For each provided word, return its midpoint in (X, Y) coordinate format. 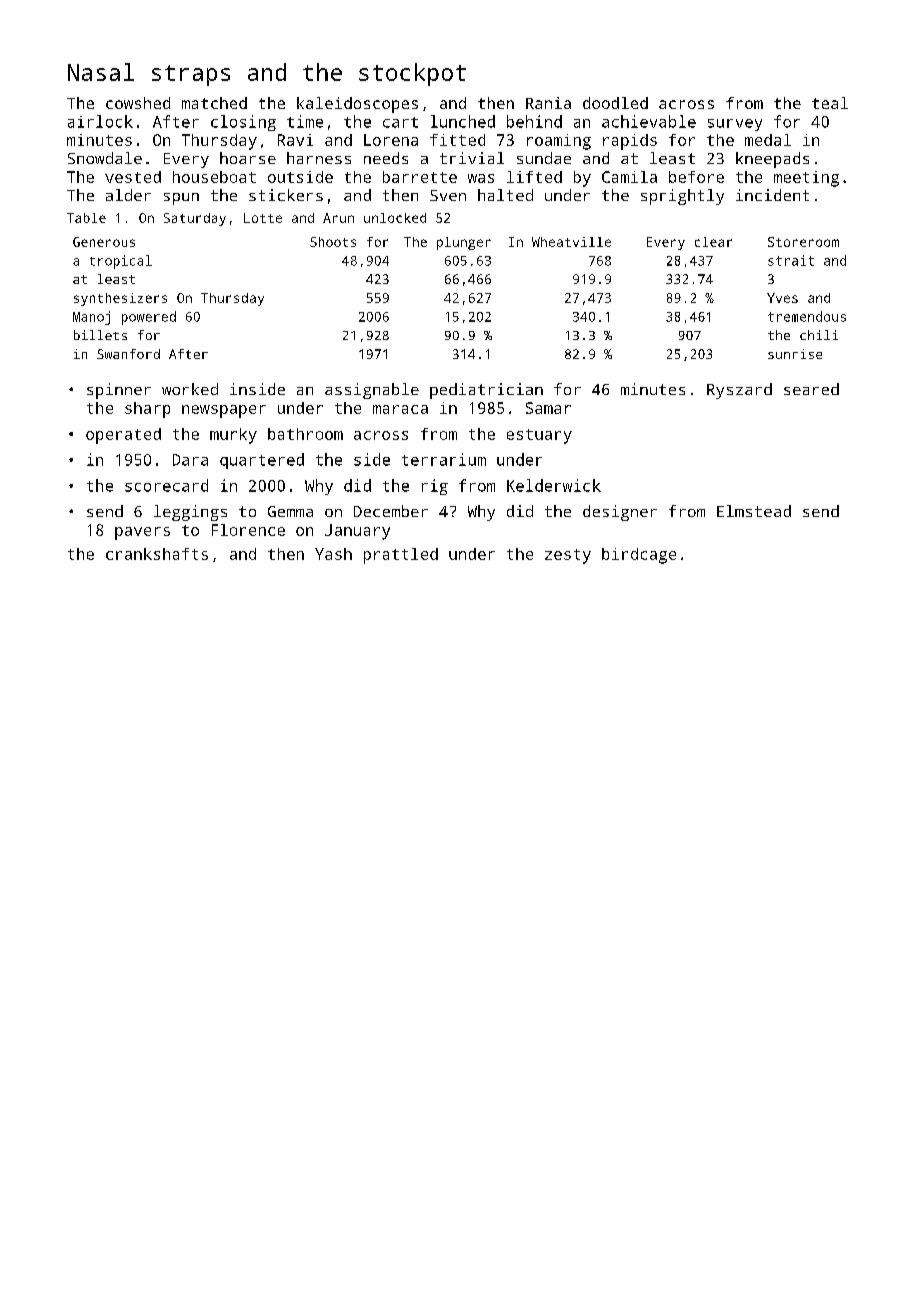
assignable (372, 391)
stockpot (412, 74)
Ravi (295, 140)
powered (149, 318)
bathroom (305, 434)
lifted (534, 177)
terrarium (444, 459)
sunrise (795, 354)
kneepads (772, 160)
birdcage (639, 556)
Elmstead (754, 511)
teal (830, 103)
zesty (568, 556)
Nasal (101, 72)
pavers (142, 533)
